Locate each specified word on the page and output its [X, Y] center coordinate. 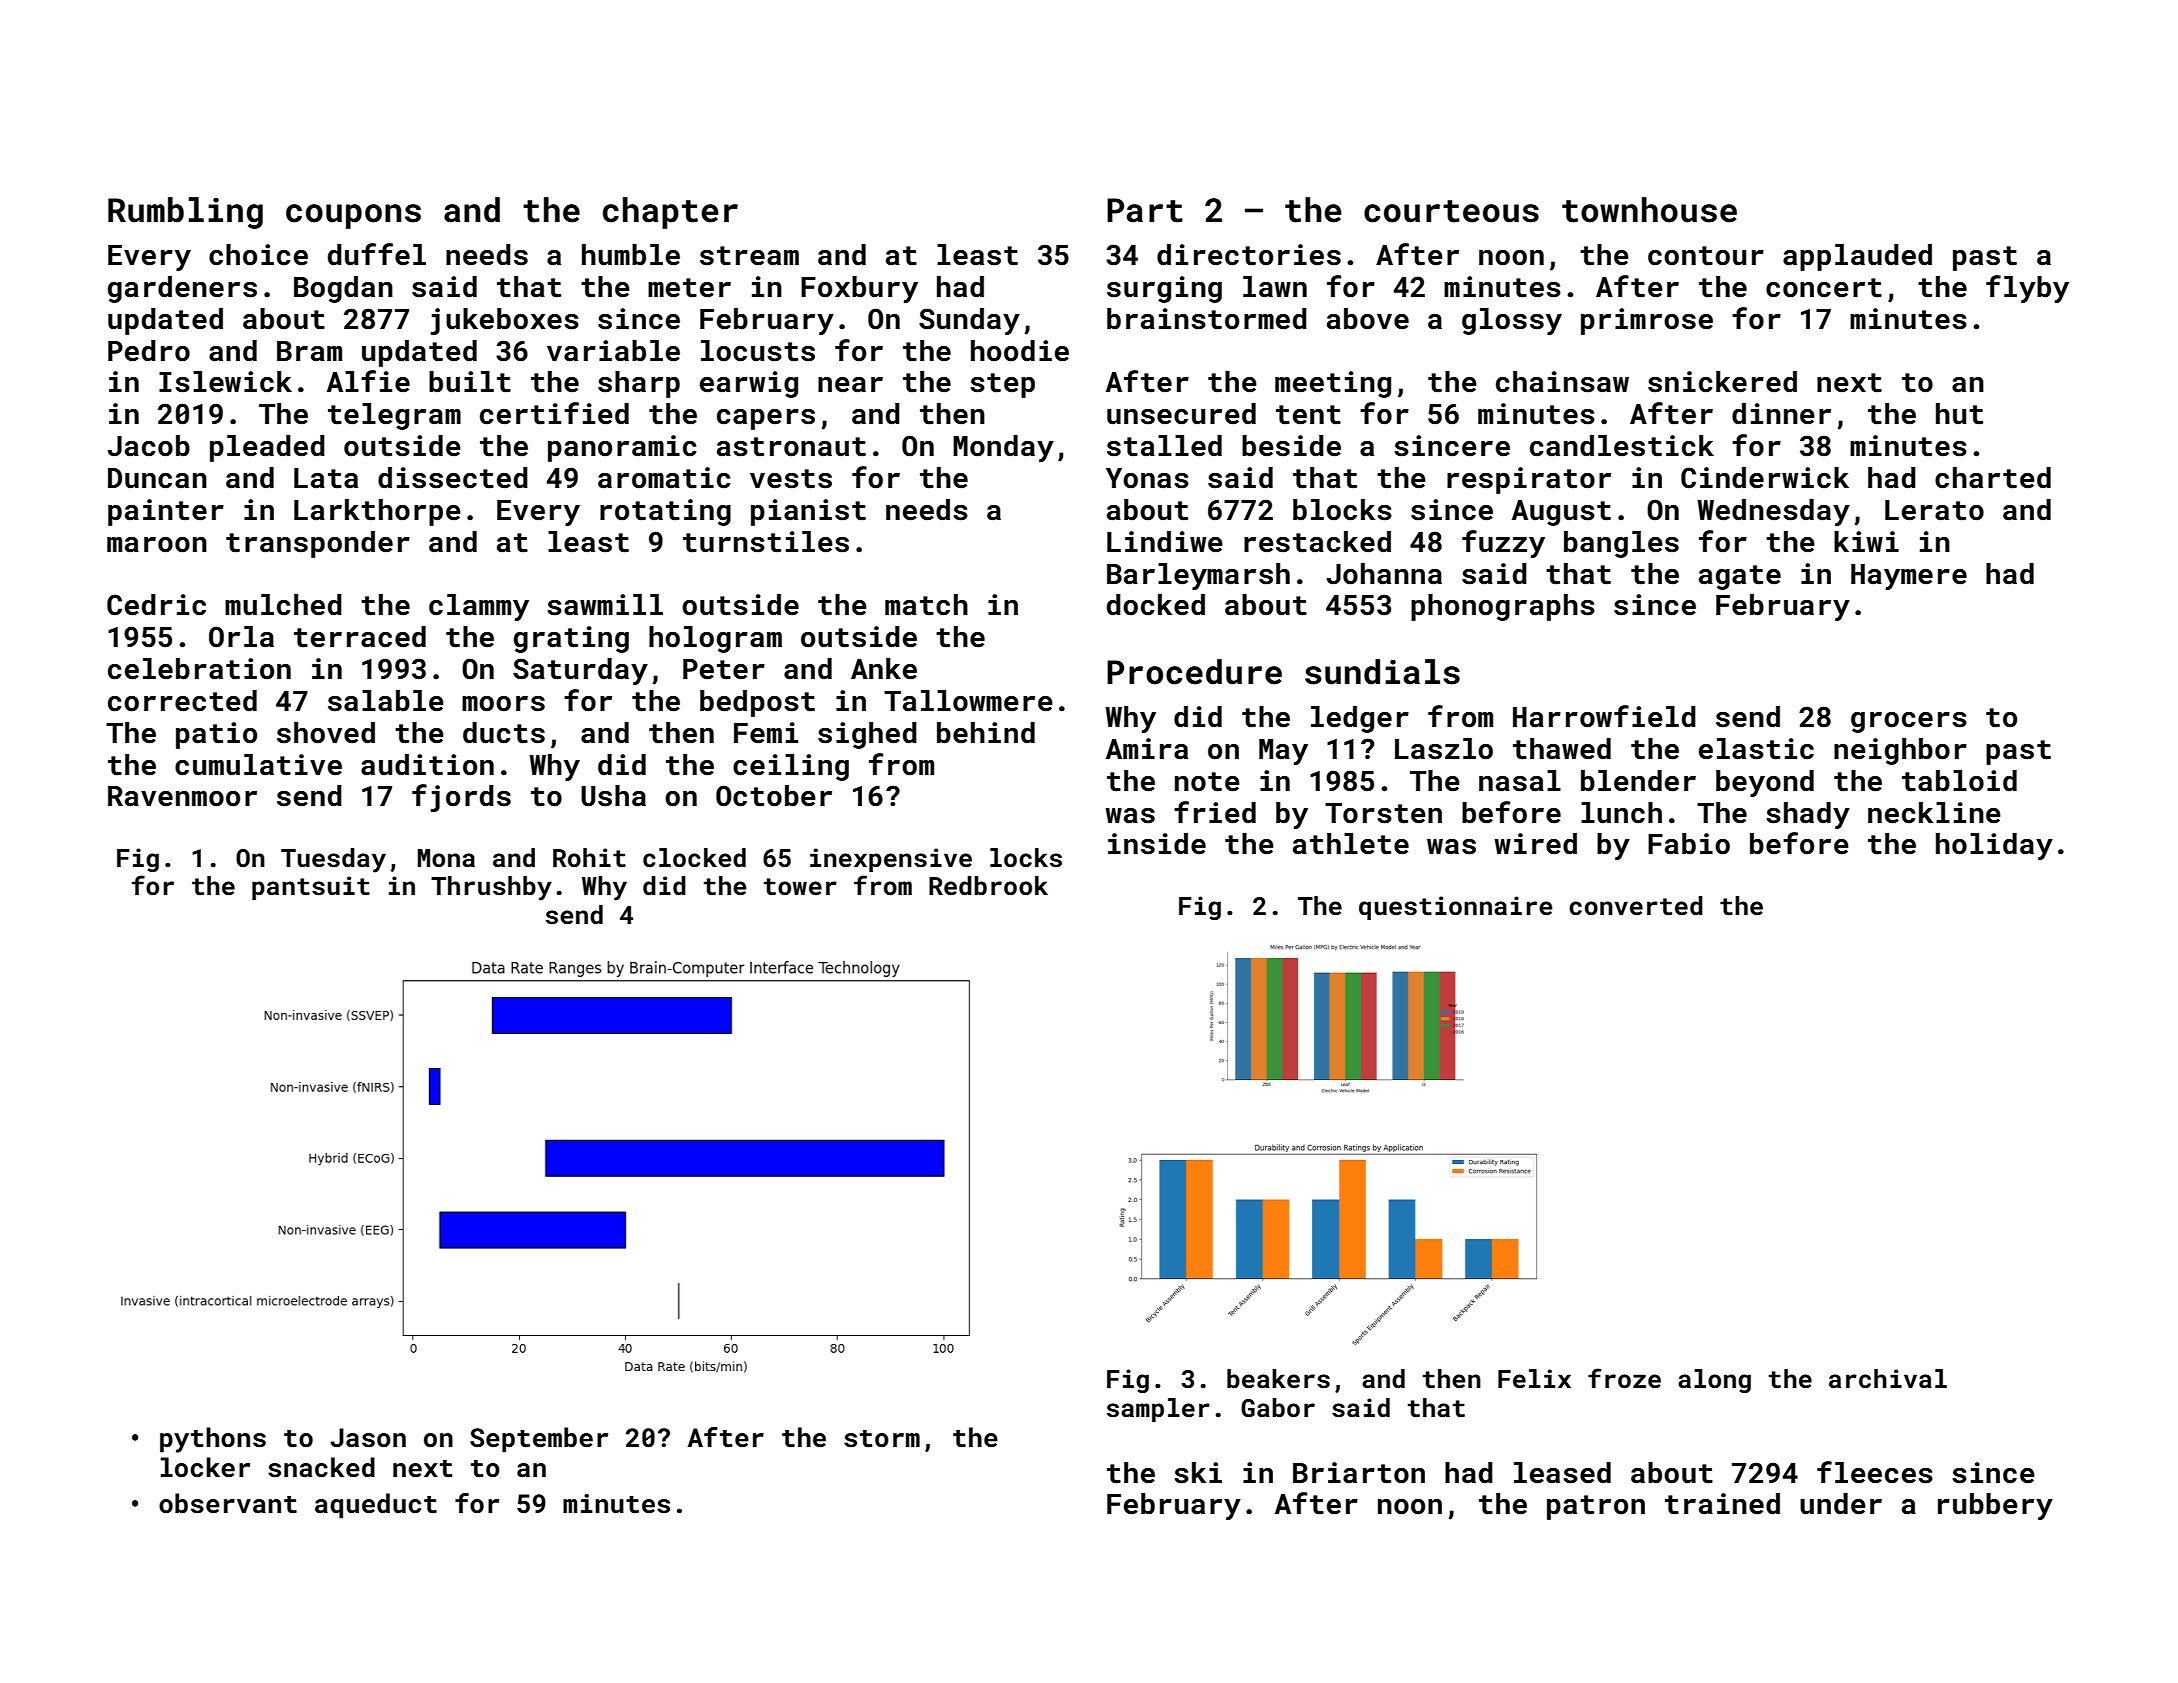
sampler [1158, 1410]
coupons [353, 216]
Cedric [156, 605]
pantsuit [311, 888]
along [1714, 1381]
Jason [368, 1438]
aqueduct [376, 1506]
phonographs [1503, 607]
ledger [1360, 719]
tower [800, 887]
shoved [326, 733]
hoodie [1020, 351]
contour [1706, 256]
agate [1740, 577]
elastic [1756, 749]
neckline [1934, 813]
